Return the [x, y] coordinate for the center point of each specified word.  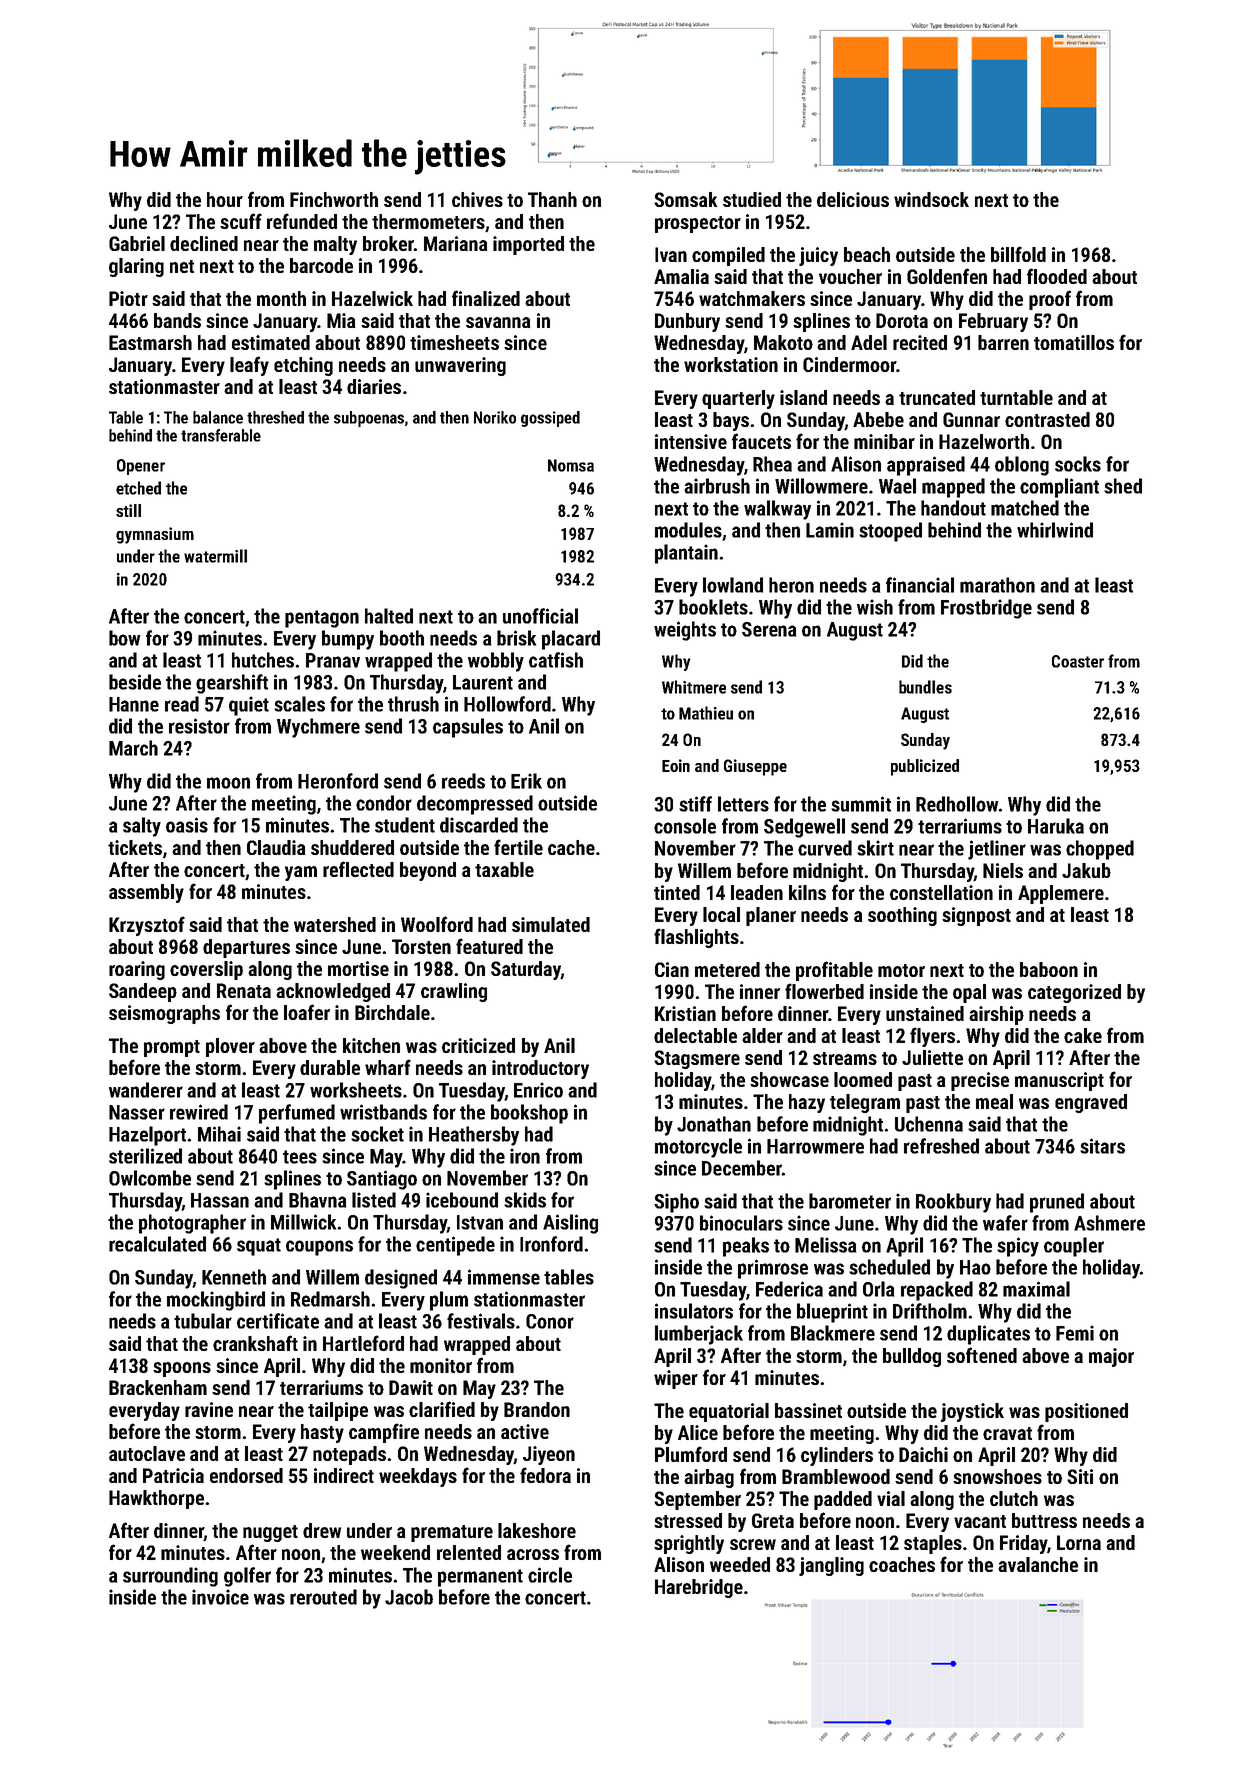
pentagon [322, 619]
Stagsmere [697, 1059]
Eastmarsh [150, 342]
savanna [498, 322]
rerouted [323, 1597]
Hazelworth [984, 441]
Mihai [219, 1134]
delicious [853, 199]
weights [685, 631]
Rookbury [953, 1203]
